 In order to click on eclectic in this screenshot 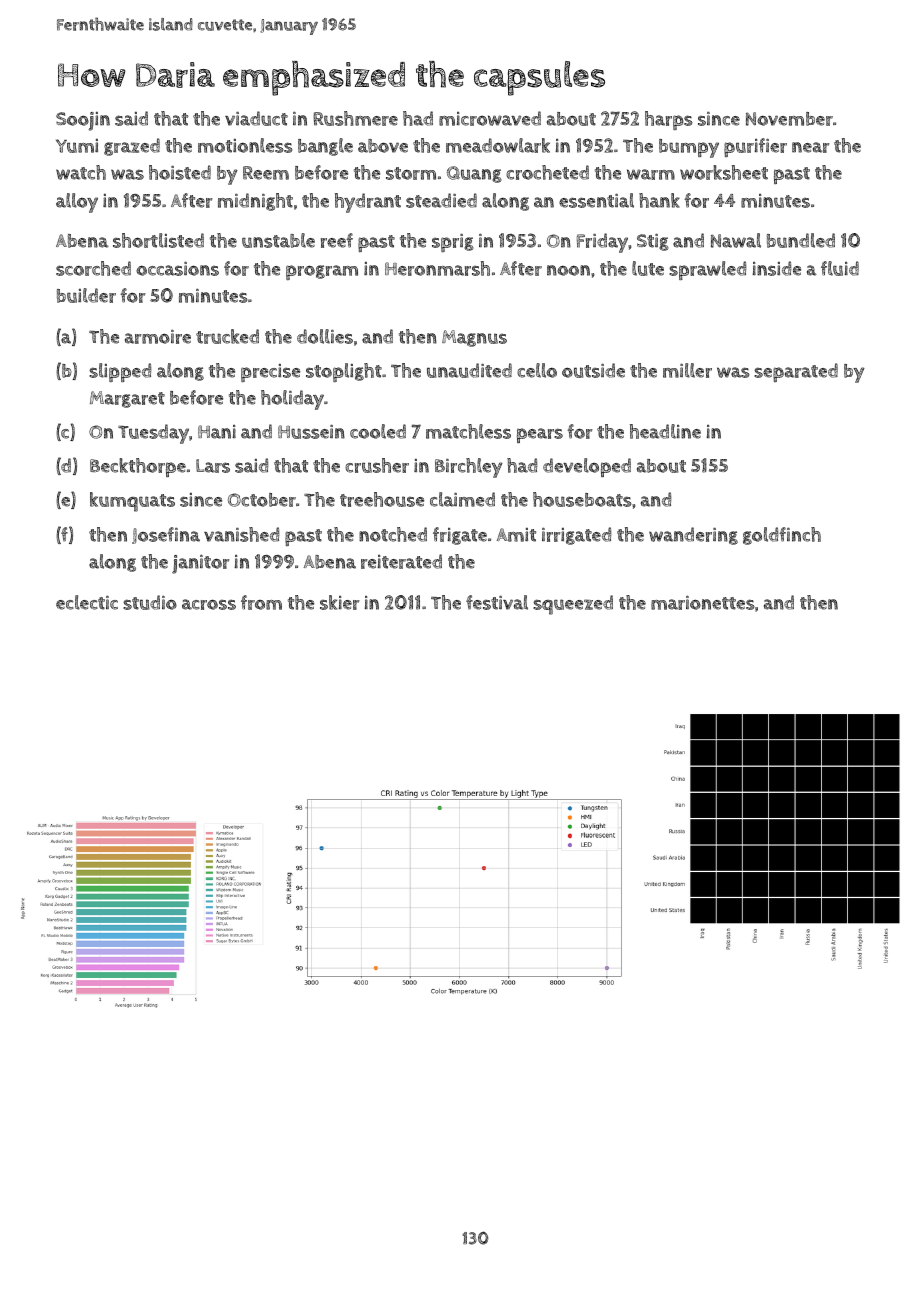, I will do `click(87, 602)`.
